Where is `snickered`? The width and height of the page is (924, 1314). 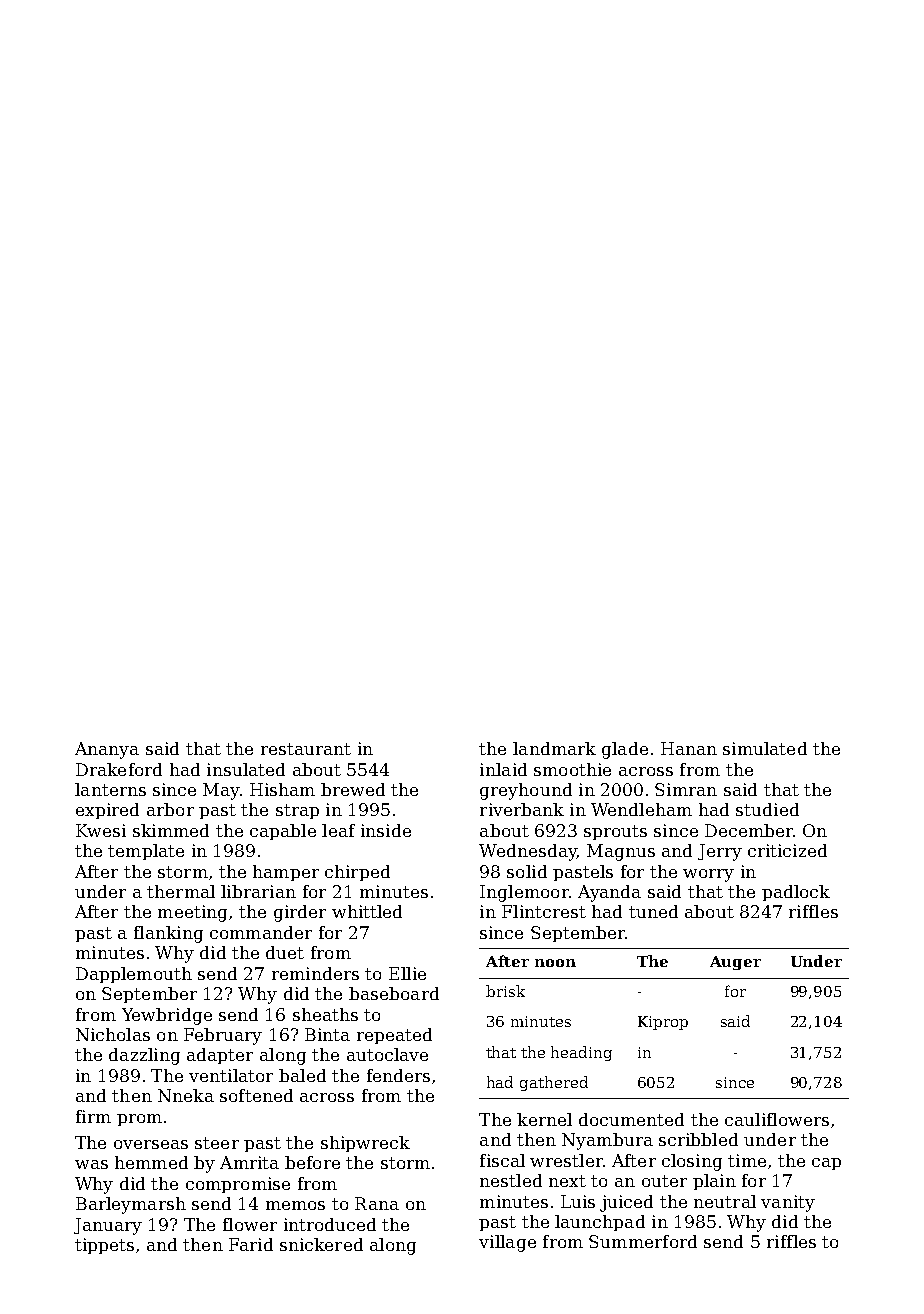
snickered is located at coordinates (321, 1244).
